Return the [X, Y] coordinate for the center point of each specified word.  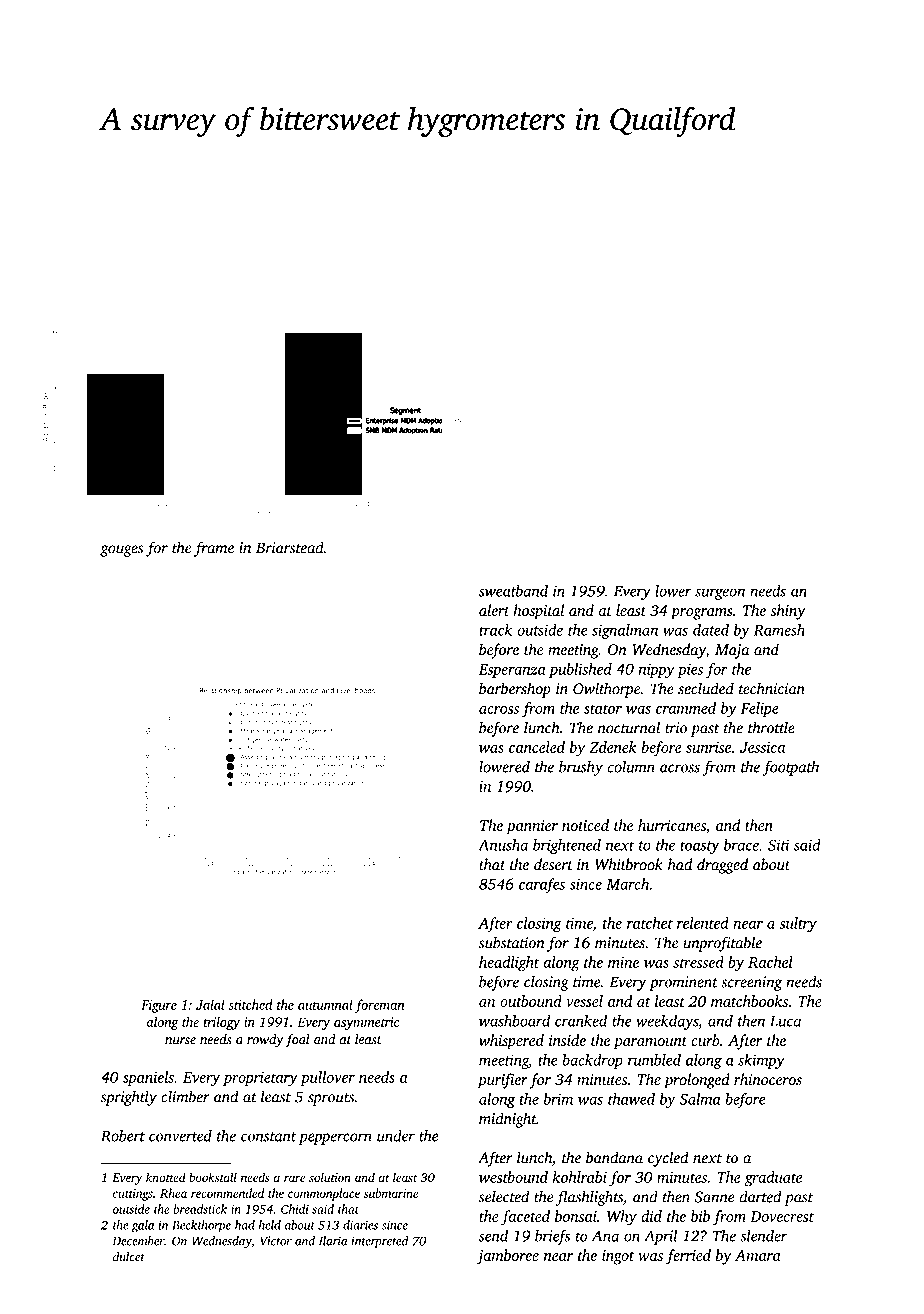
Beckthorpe [201, 1226]
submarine [391, 1193]
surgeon [720, 594]
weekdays [667, 1022]
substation [512, 942]
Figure [159, 1006]
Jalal [210, 1004]
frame [214, 549]
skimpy [761, 1061]
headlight [509, 964]
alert [494, 610]
